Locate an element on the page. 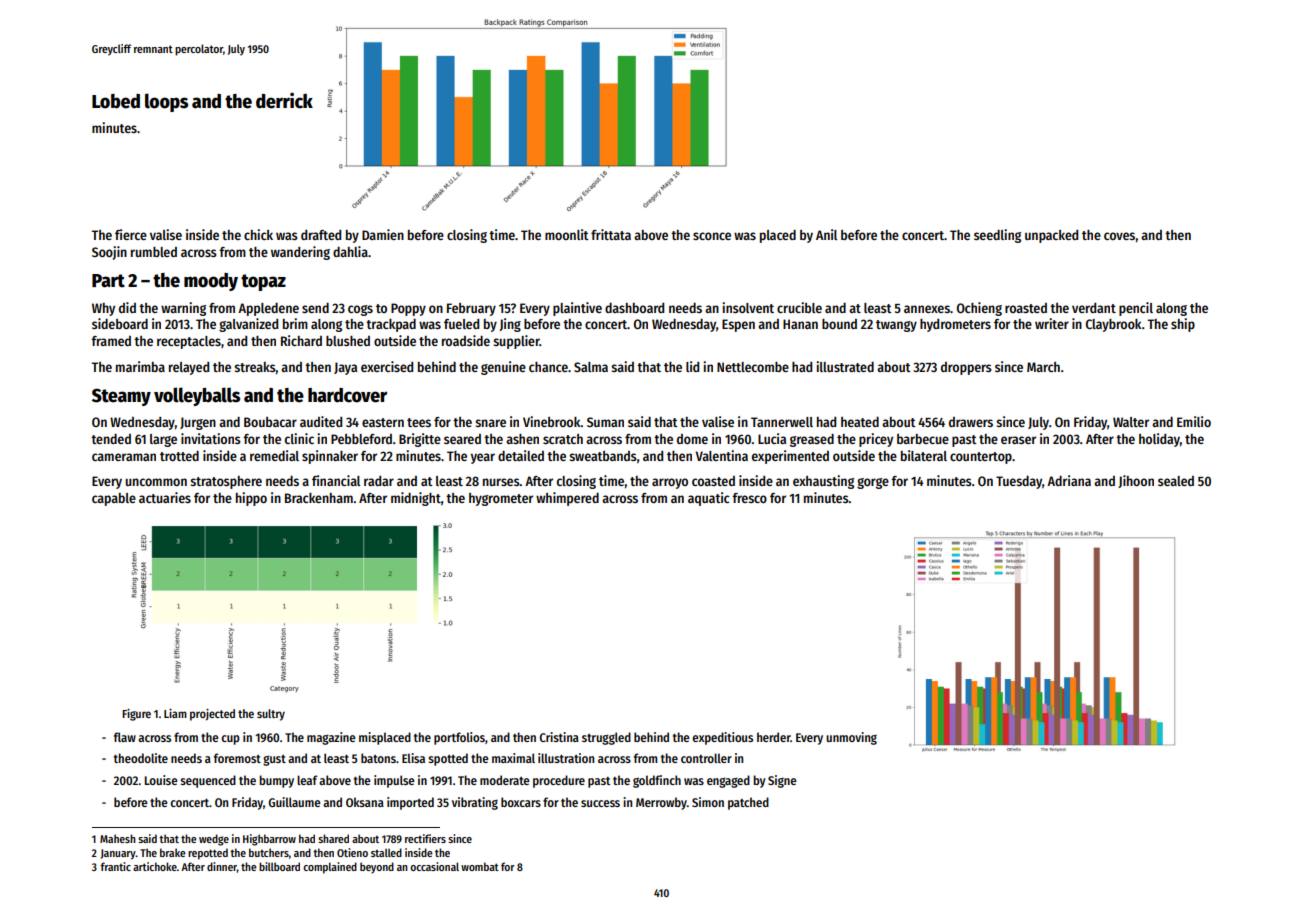  Louise is located at coordinates (161, 780).
